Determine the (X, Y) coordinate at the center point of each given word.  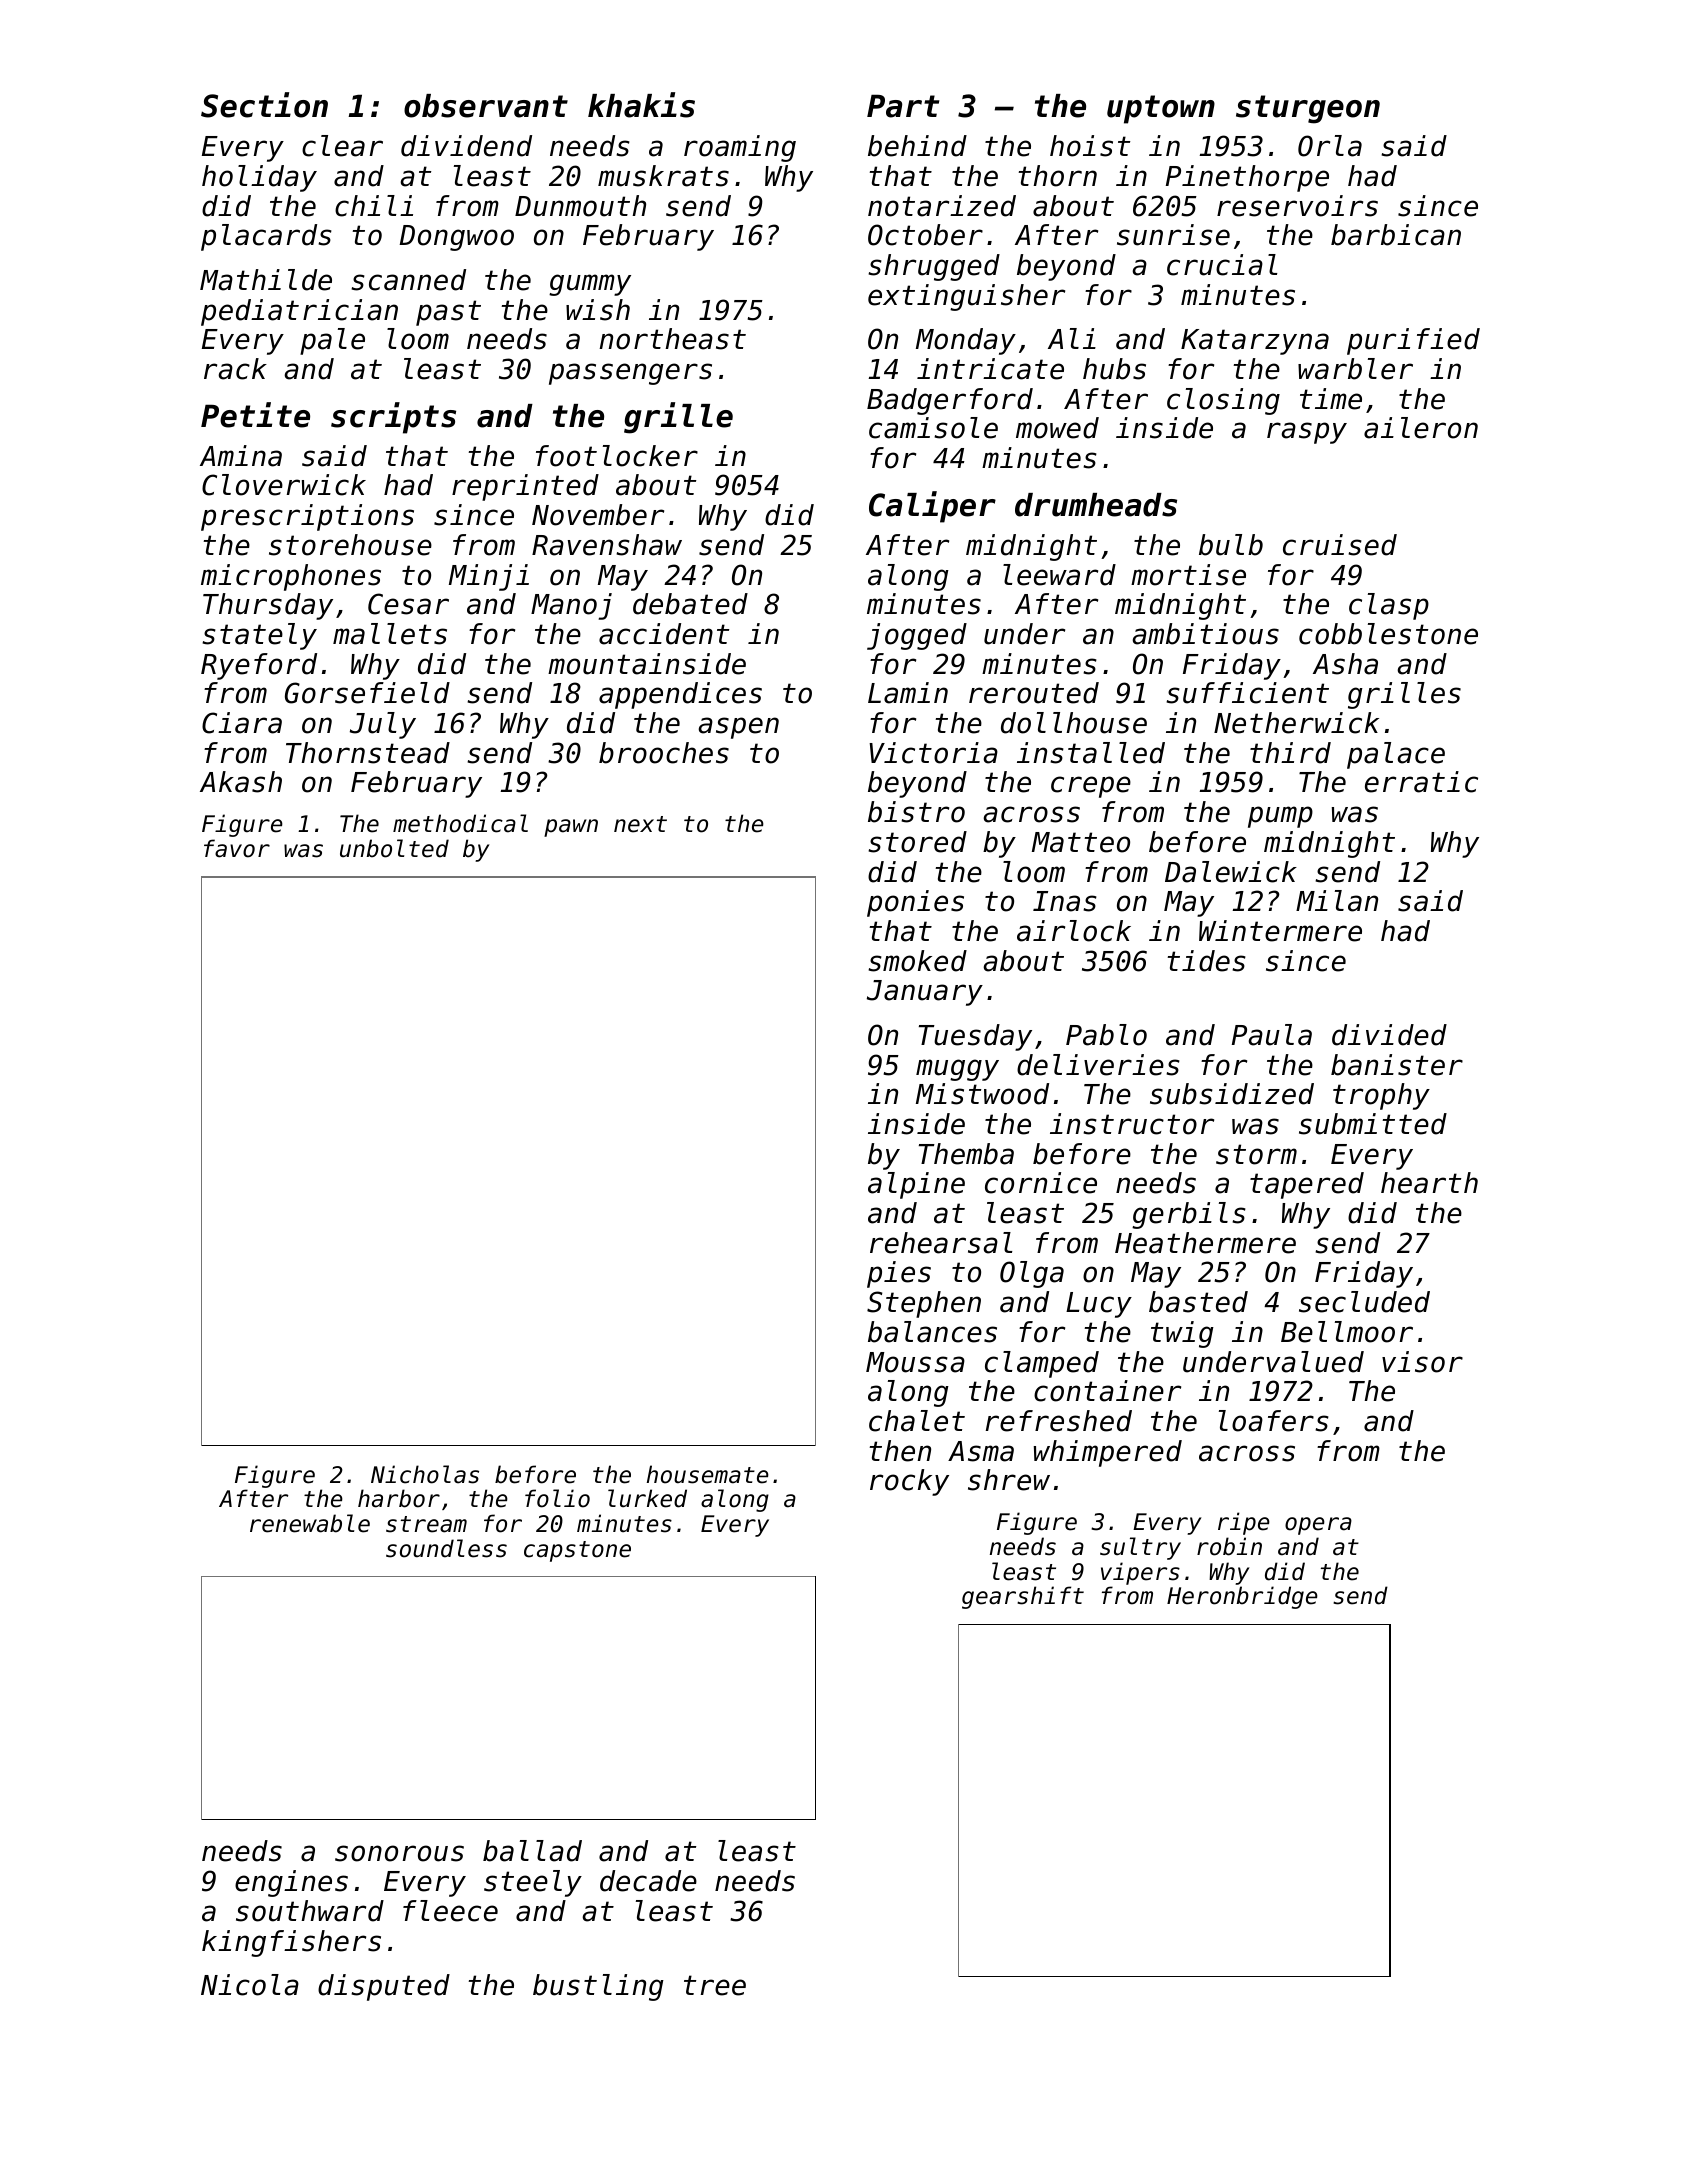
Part (903, 106)
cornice (1041, 1183)
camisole (933, 428)
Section (264, 105)
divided (1389, 1035)
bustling (598, 1987)
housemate (708, 1474)
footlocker (617, 456)
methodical (460, 823)
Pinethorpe (1247, 178)
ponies (915, 903)
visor (1422, 1362)
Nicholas (425, 1474)
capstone (577, 1551)
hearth (1429, 1183)
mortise (1188, 575)
